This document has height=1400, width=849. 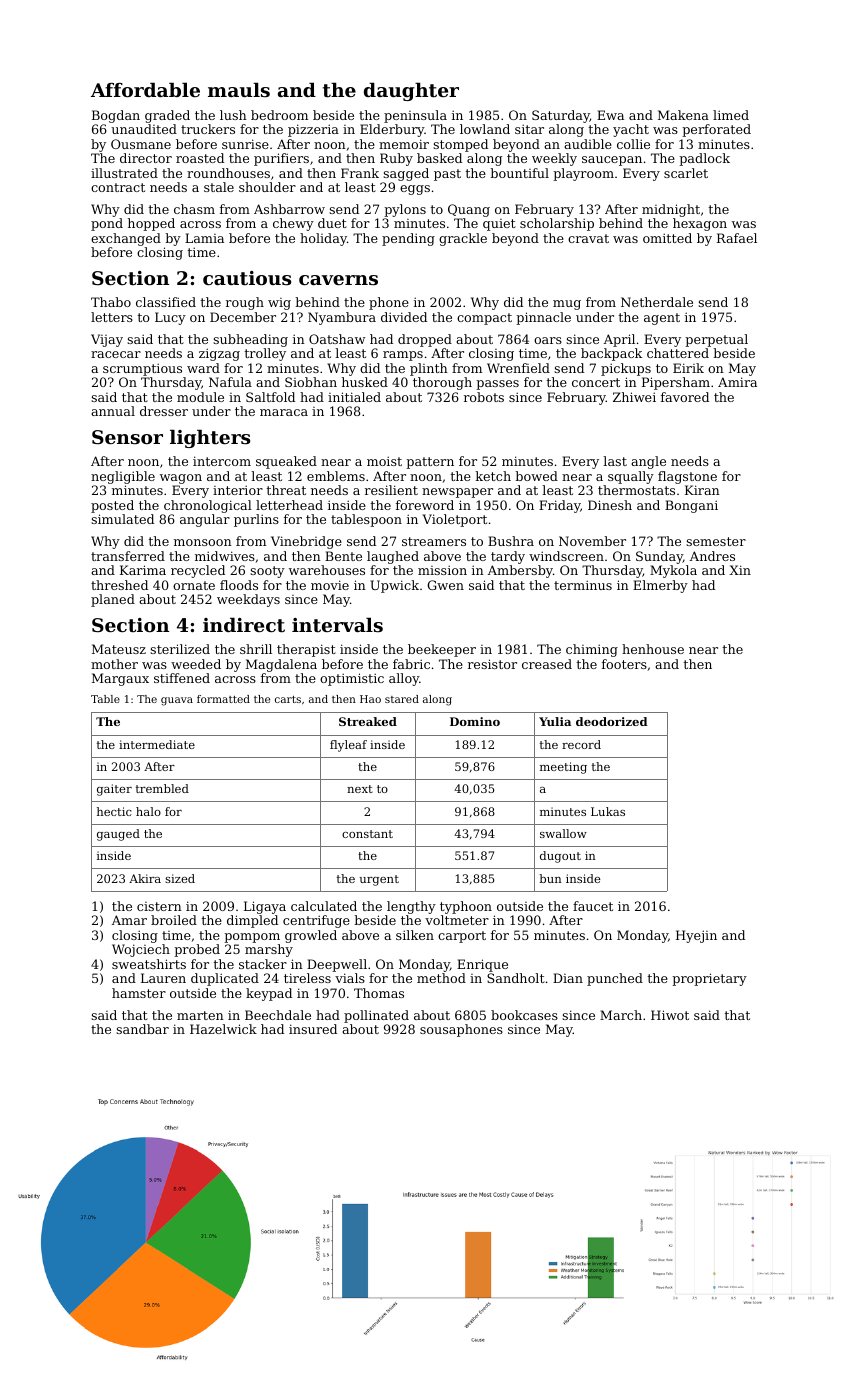 I want to click on Ewa, so click(x=610, y=115).
